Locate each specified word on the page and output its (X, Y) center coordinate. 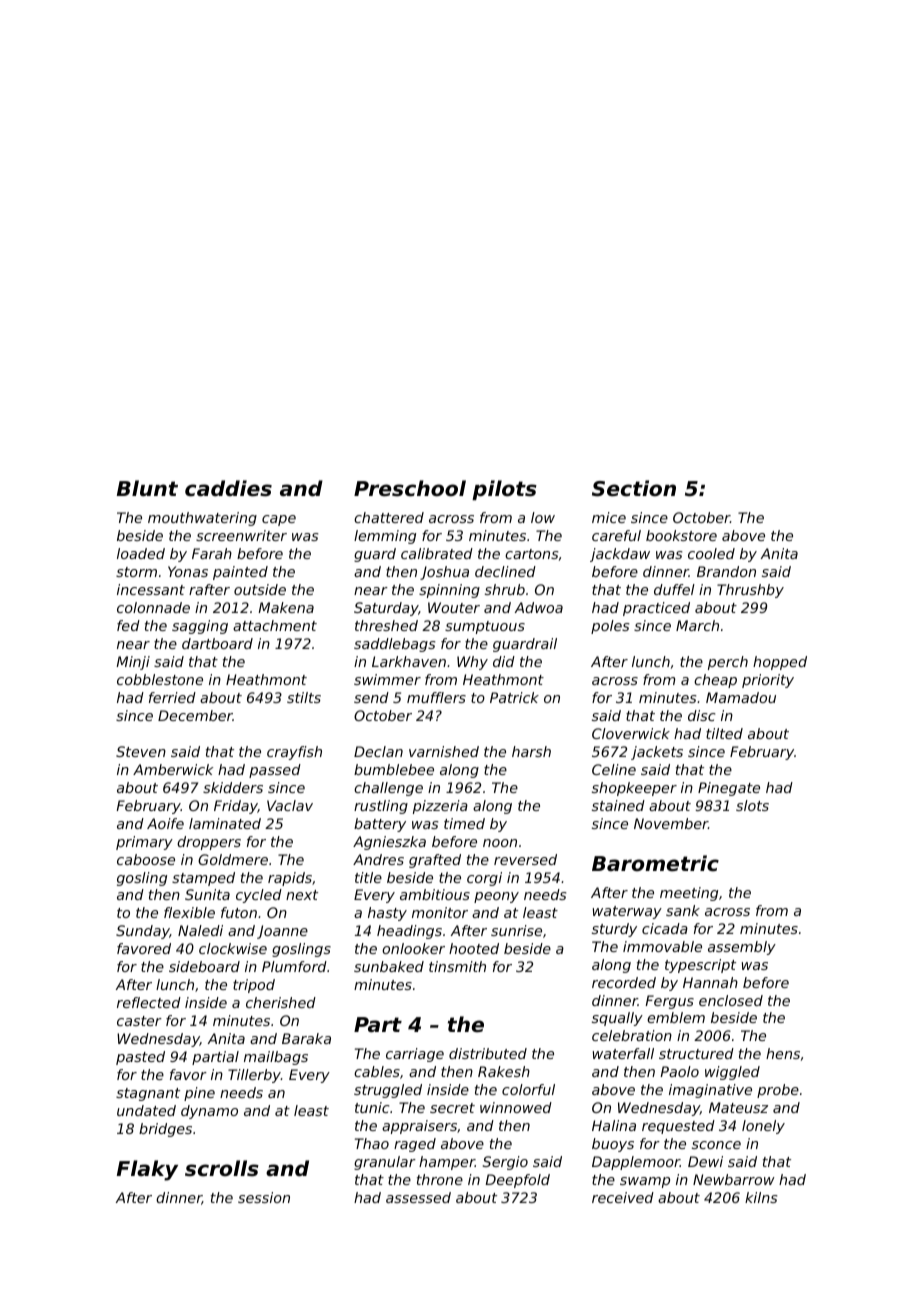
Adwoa (539, 607)
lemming (385, 537)
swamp (645, 1182)
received (623, 1197)
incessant (151, 589)
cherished (281, 1002)
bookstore (681, 535)
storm (136, 572)
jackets (657, 753)
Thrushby (750, 591)
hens (783, 1053)
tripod (254, 986)
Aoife (165, 823)
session (264, 1197)
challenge (388, 789)
